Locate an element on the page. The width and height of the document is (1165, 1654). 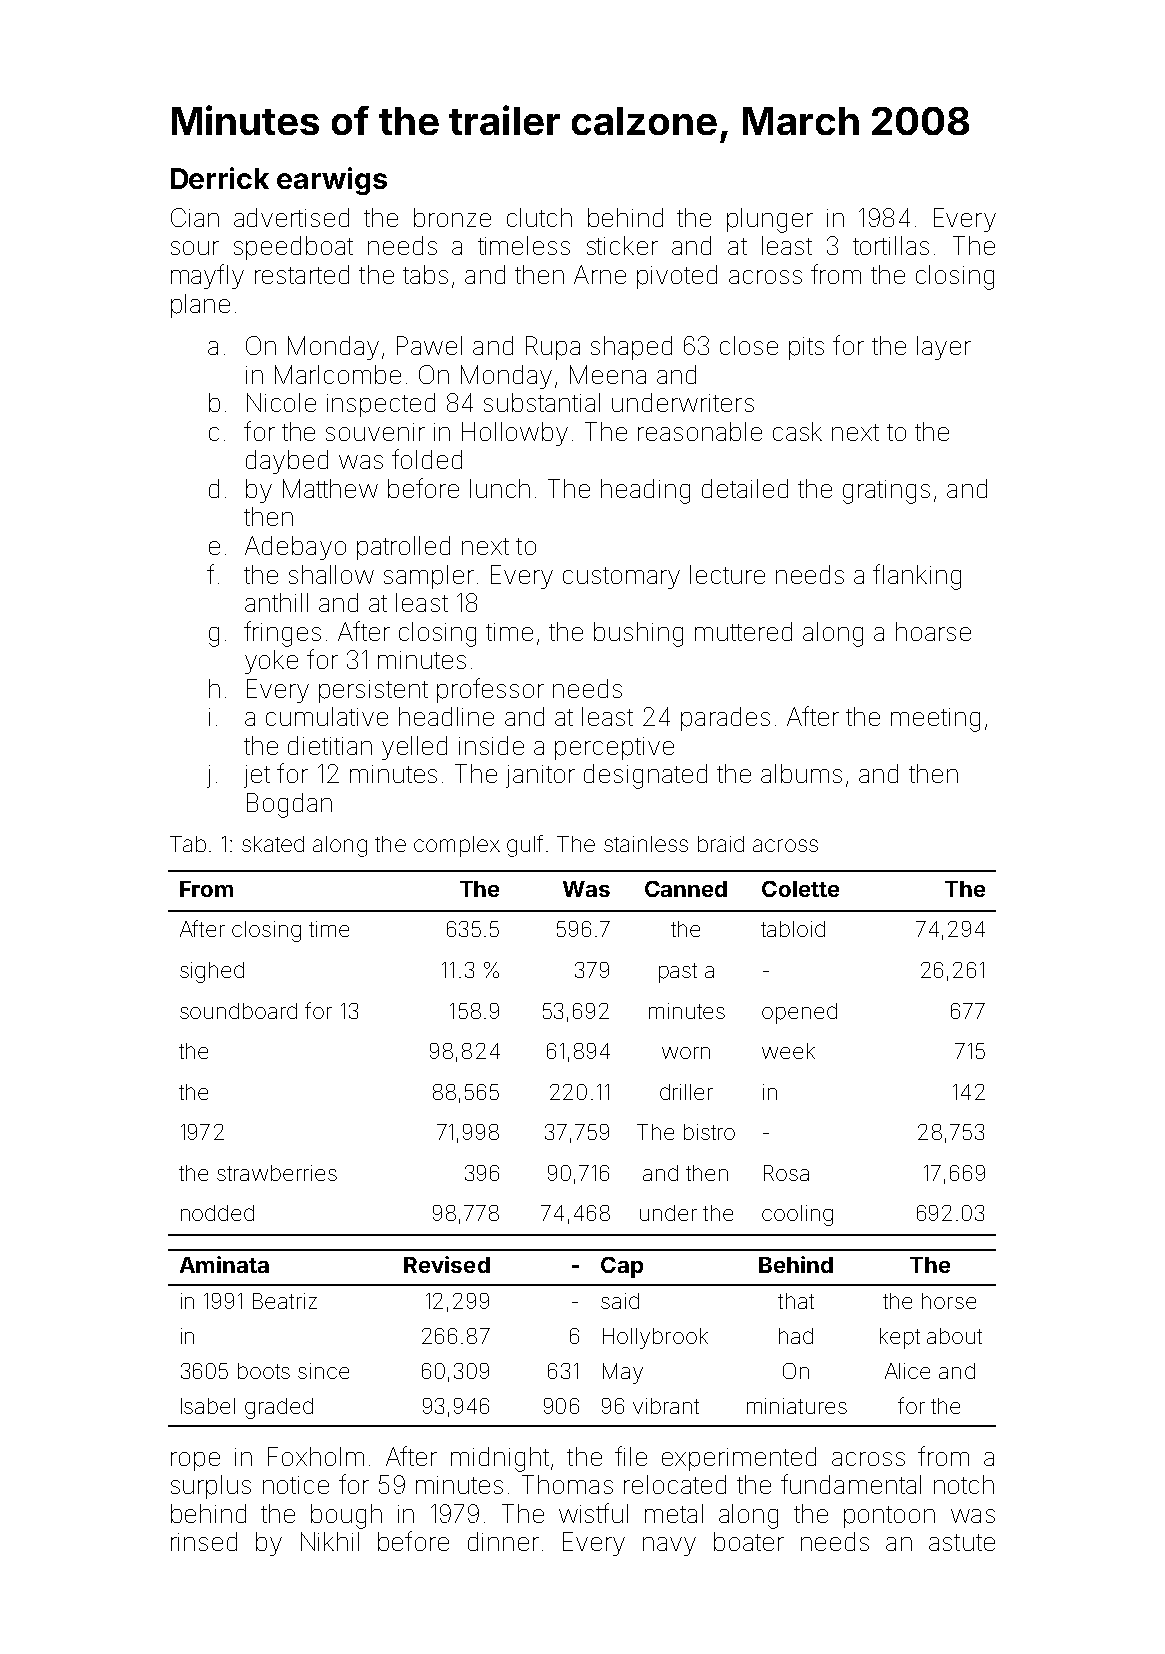
complex is located at coordinates (457, 846).
